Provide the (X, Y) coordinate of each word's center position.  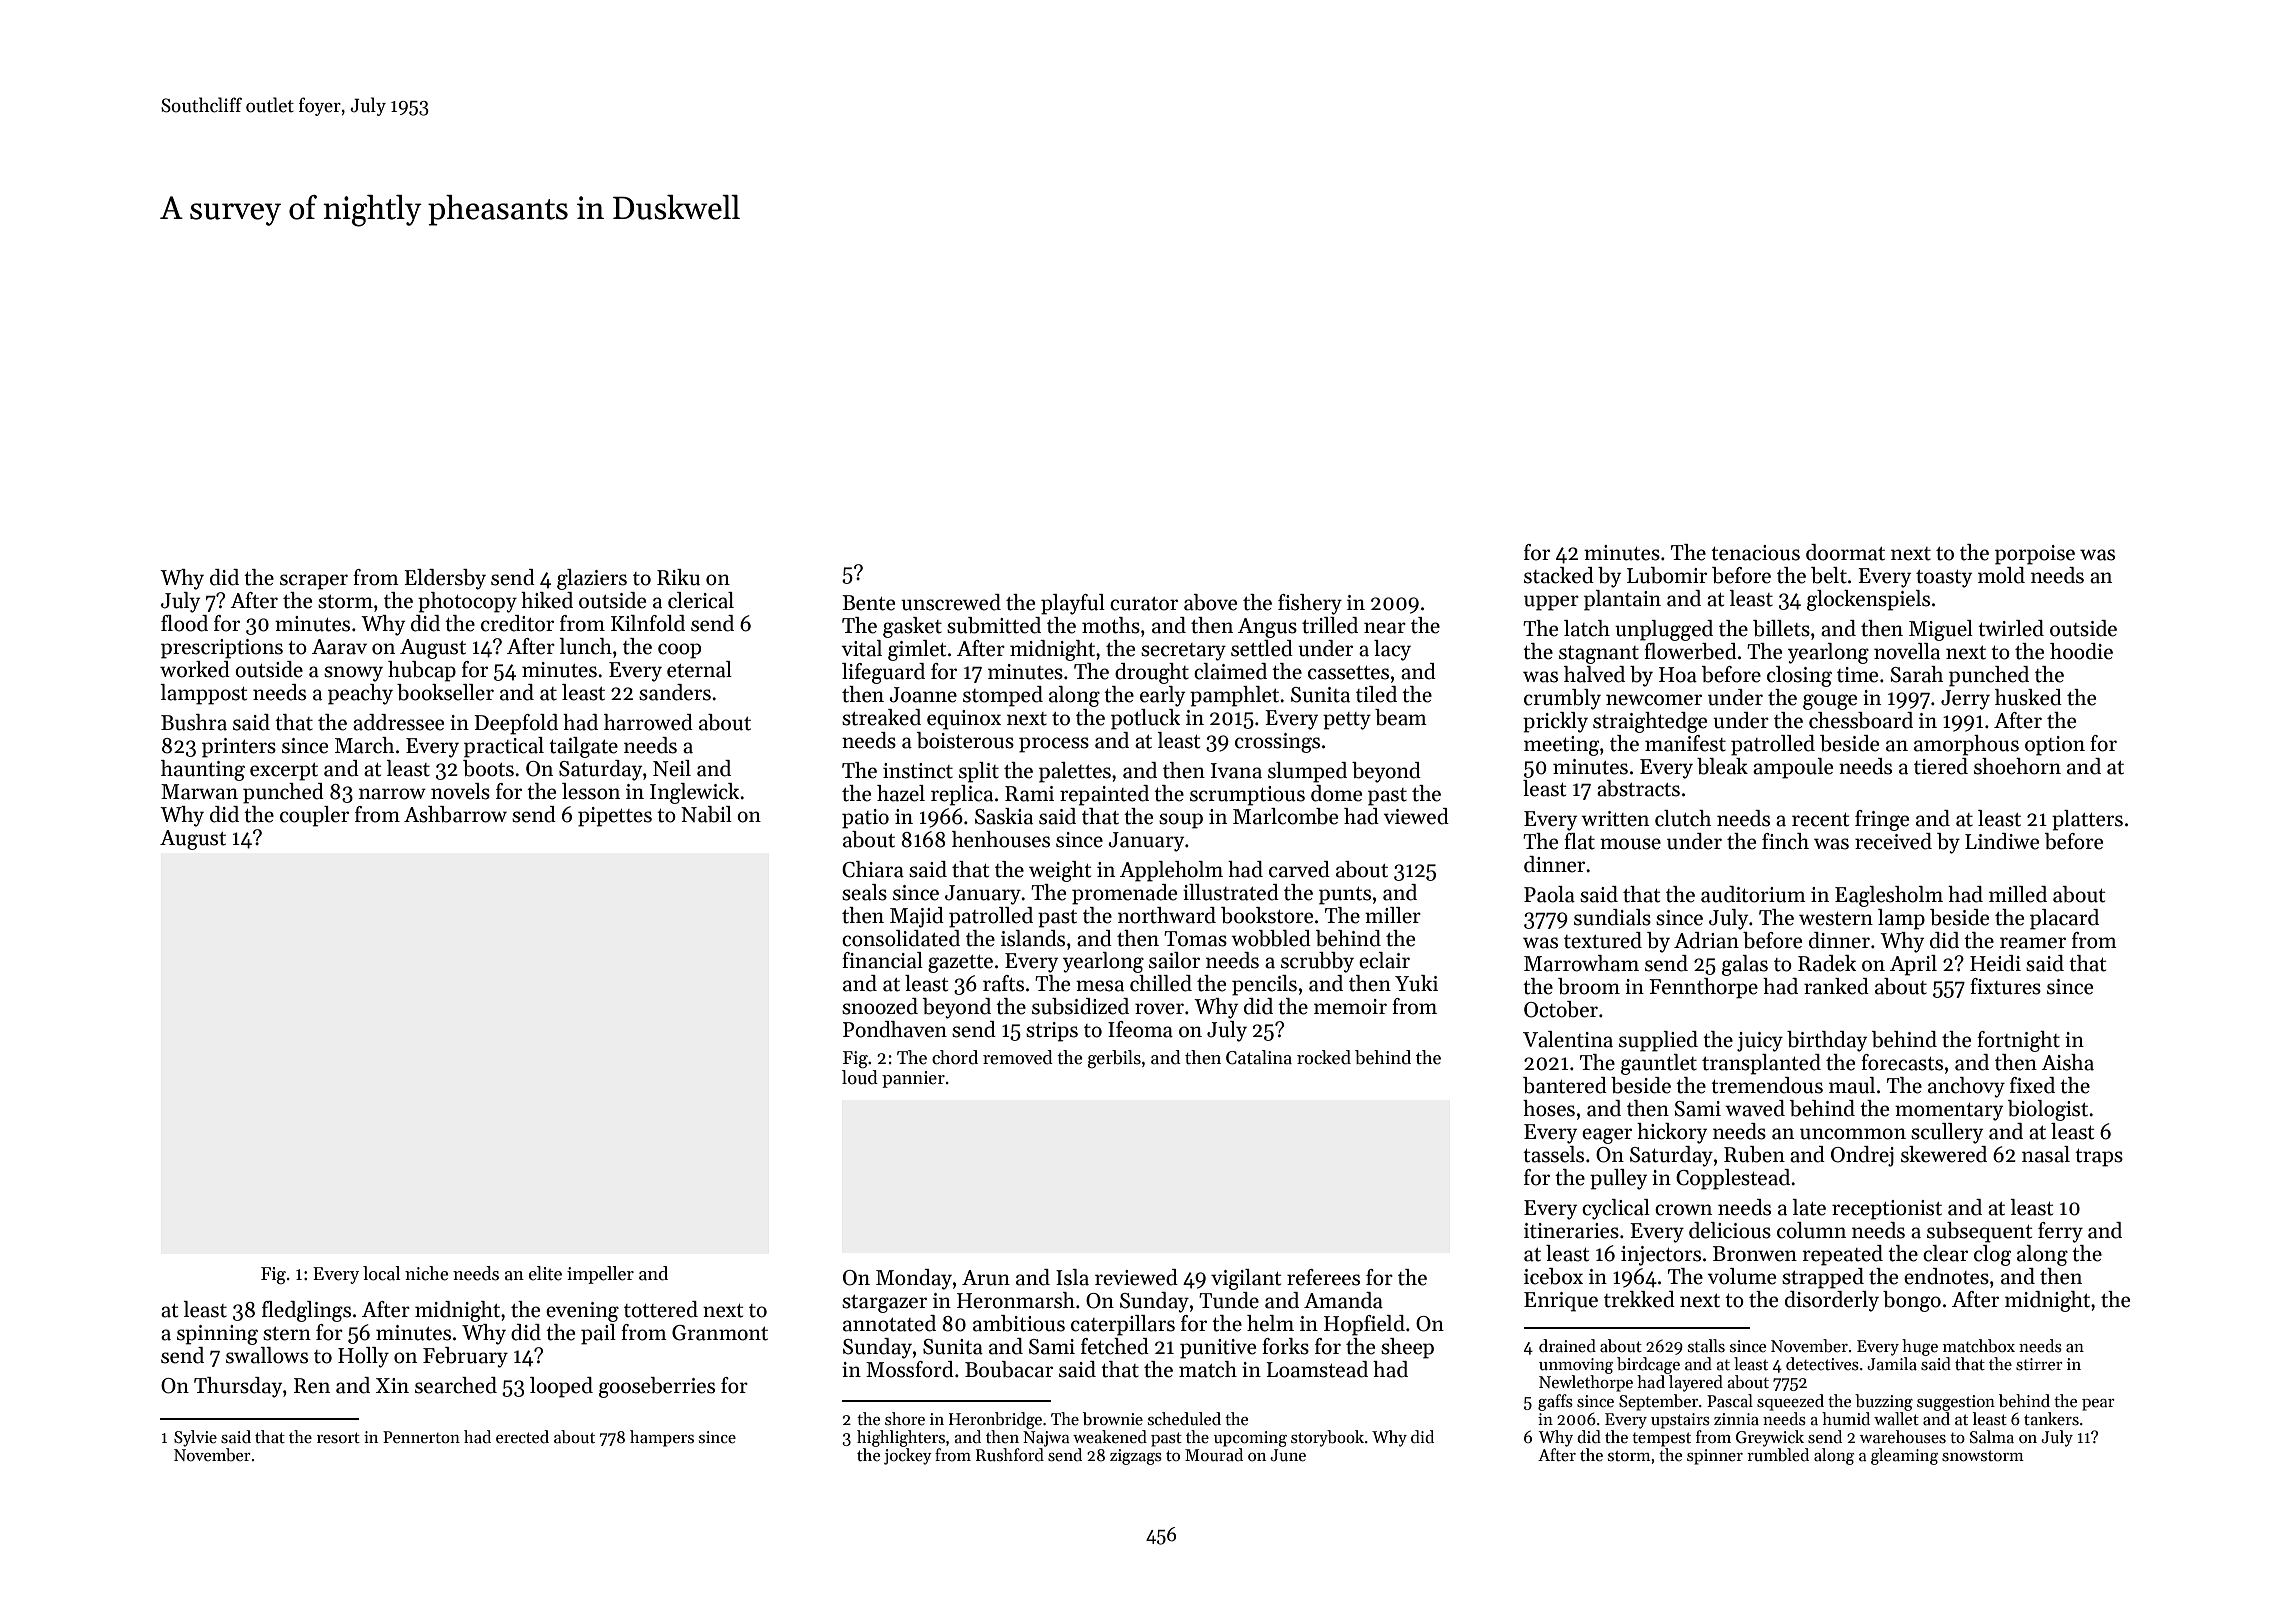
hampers (662, 1438)
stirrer (2039, 1364)
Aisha (2067, 1062)
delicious (1730, 1230)
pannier (913, 1079)
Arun (986, 1278)
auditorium (1753, 894)
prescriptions (222, 649)
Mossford (910, 1369)
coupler (314, 816)
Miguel (1941, 630)
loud (860, 1077)
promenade (1124, 894)
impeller (600, 1275)
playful (1073, 604)
